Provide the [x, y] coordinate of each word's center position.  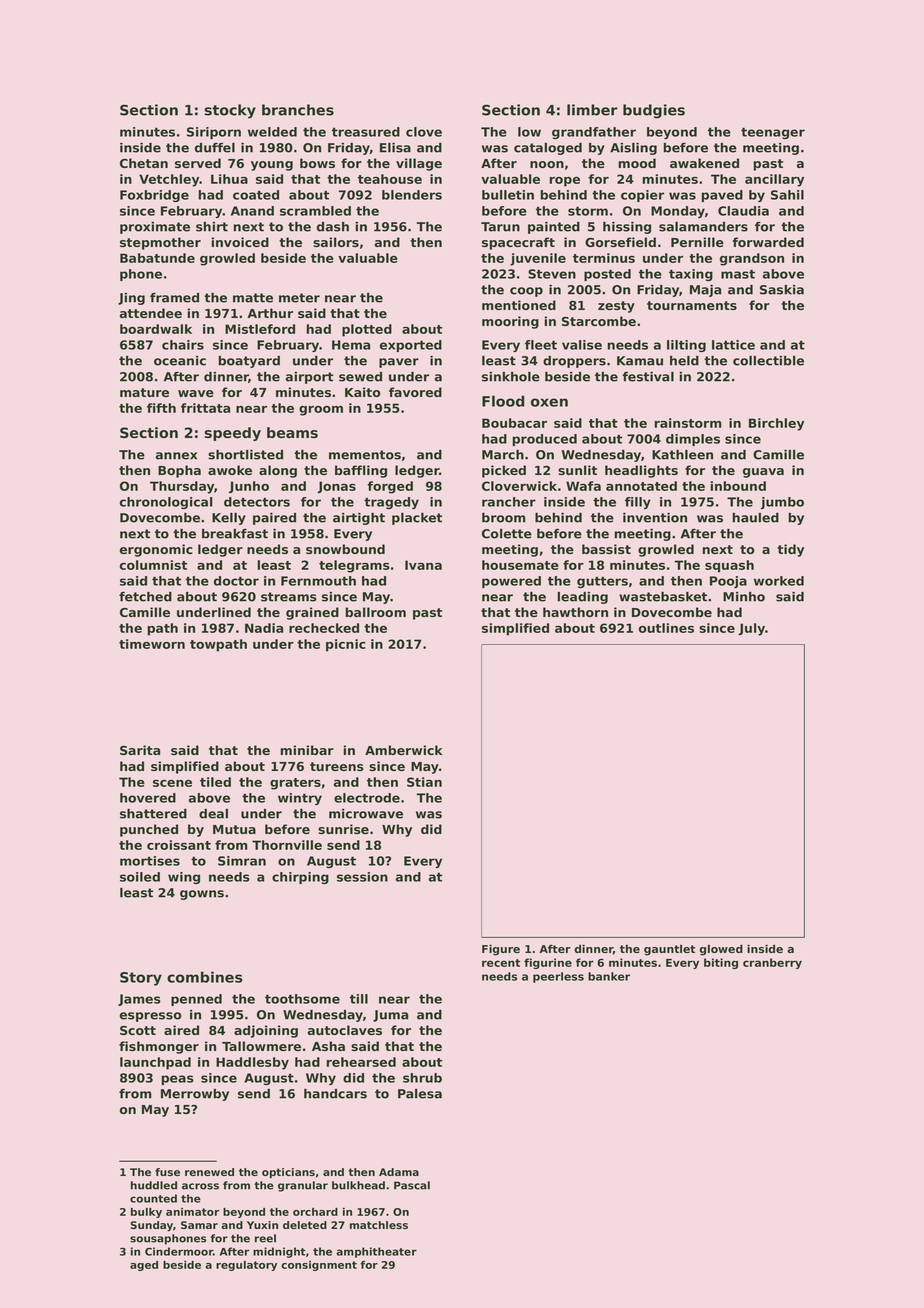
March [503, 455]
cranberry [772, 963]
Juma [390, 1016]
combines [204, 977]
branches [298, 110]
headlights [641, 471]
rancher [509, 502]
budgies [654, 111]
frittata [205, 408]
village [419, 164]
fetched [145, 597]
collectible [768, 361]
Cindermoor [179, 1251]
